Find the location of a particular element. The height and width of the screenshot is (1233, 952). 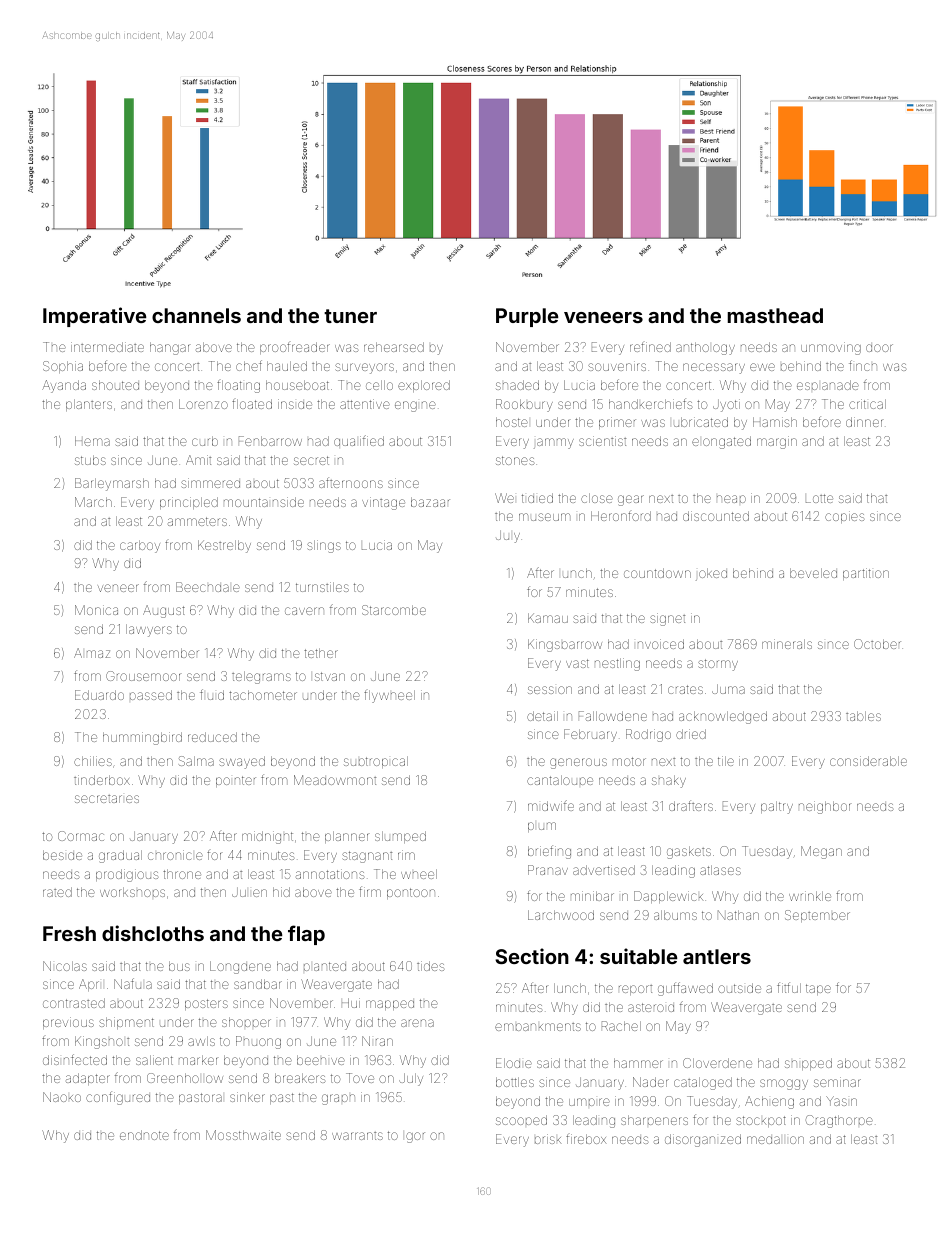

tape is located at coordinates (818, 989).
